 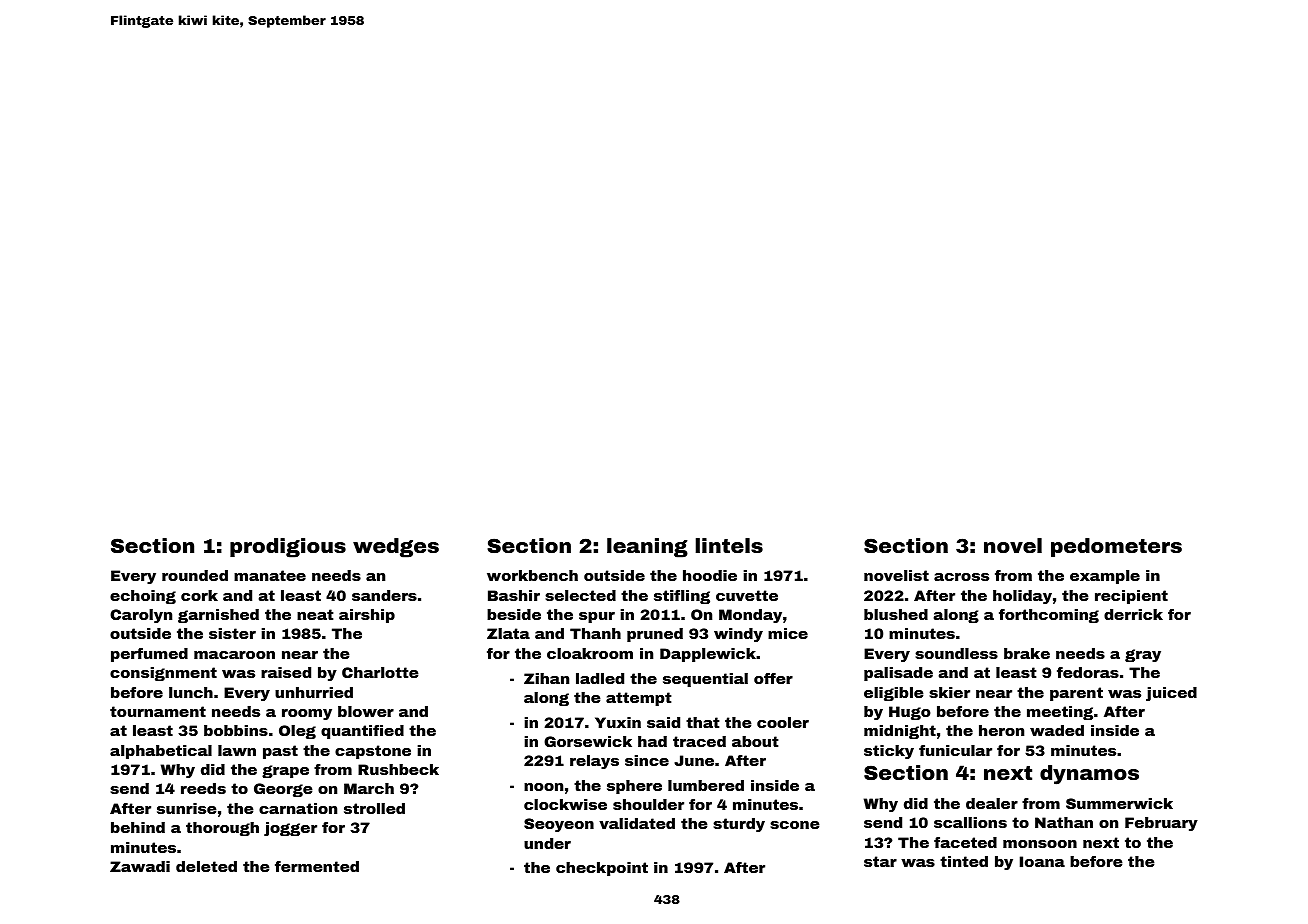 What do you see at coordinates (580, 595) in the image?
I see `selected` at bounding box center [580, 595].
